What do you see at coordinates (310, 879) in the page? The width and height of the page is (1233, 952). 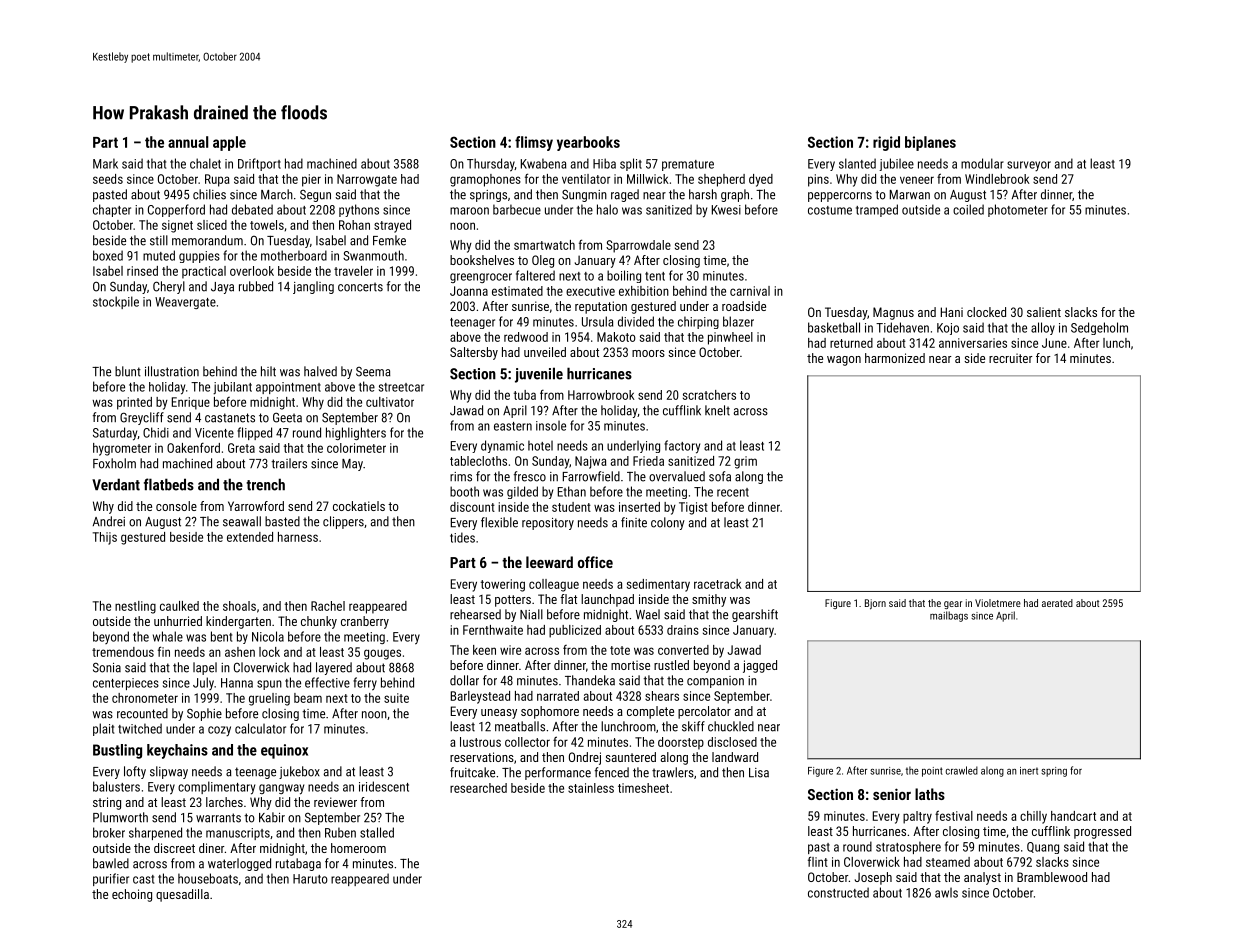 I see `Haruto` at bounding box center [310, 879].
